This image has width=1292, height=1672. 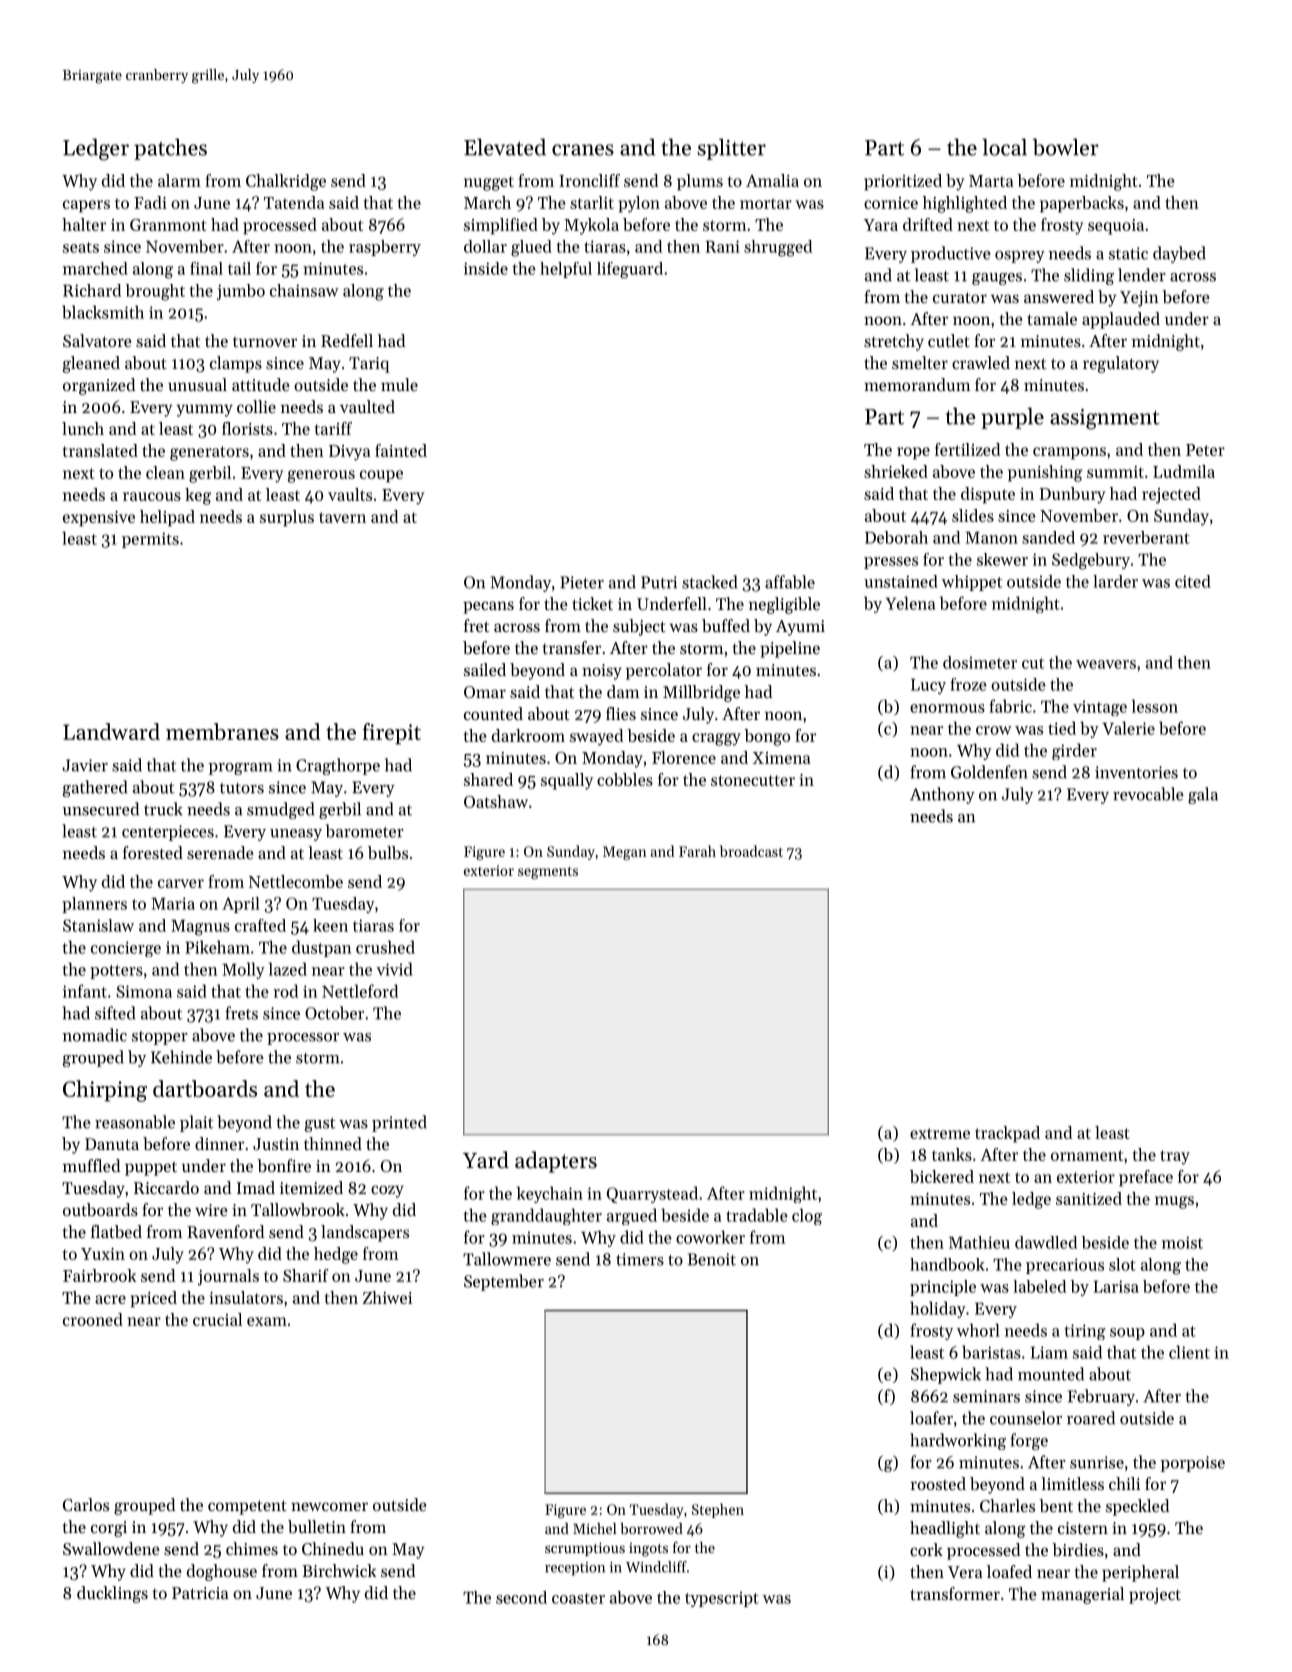 What do you see at coordinates (1203, 795) in the image?
I see `gala` at bounding box center [1203, 795].
